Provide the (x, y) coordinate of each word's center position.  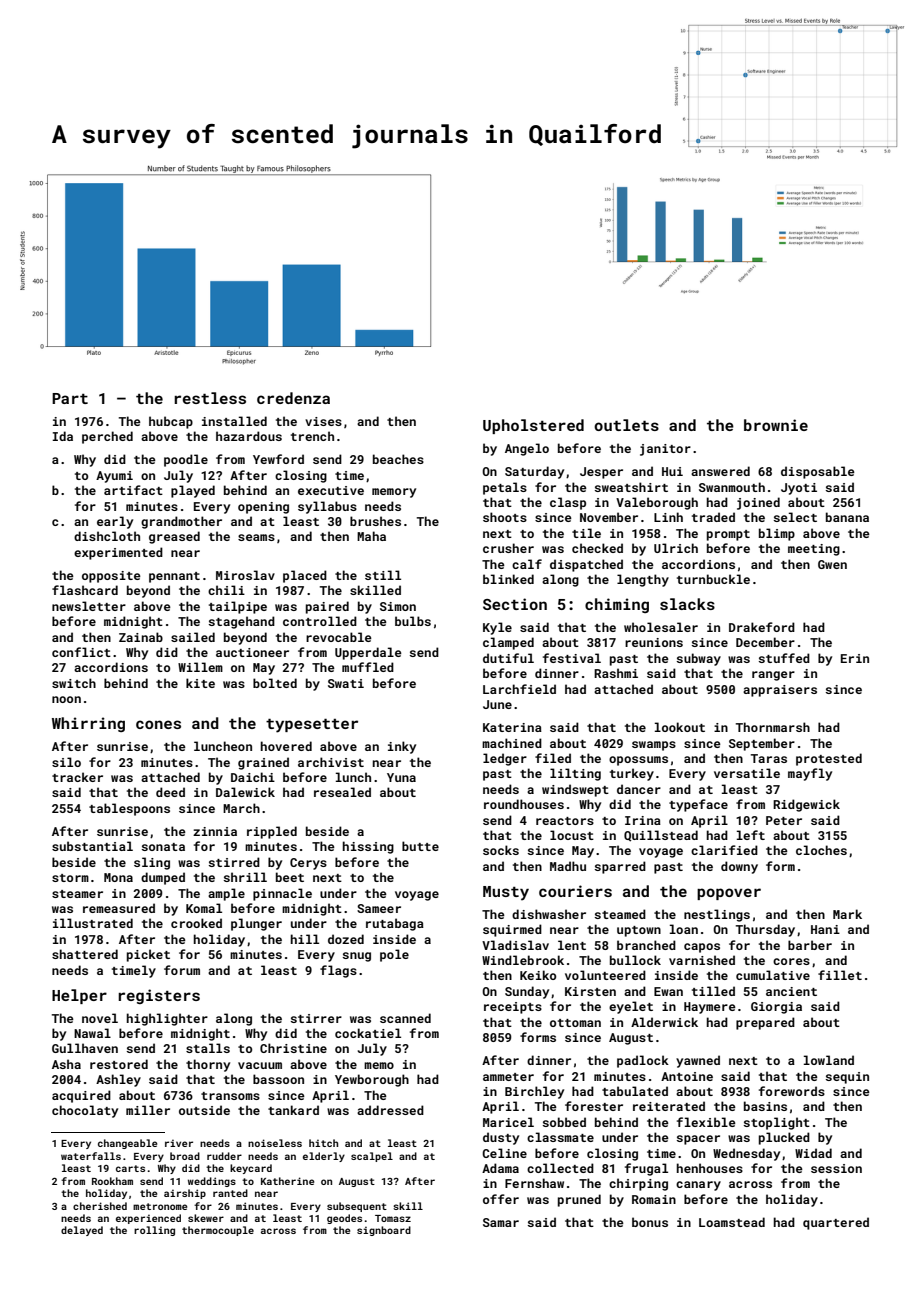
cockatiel (368, 1033)
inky (402, 747)
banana (847, 517)
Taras (769, 758)
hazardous (249, 436)
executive (331, 490)
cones (158, 724)
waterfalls (91, 1156)
